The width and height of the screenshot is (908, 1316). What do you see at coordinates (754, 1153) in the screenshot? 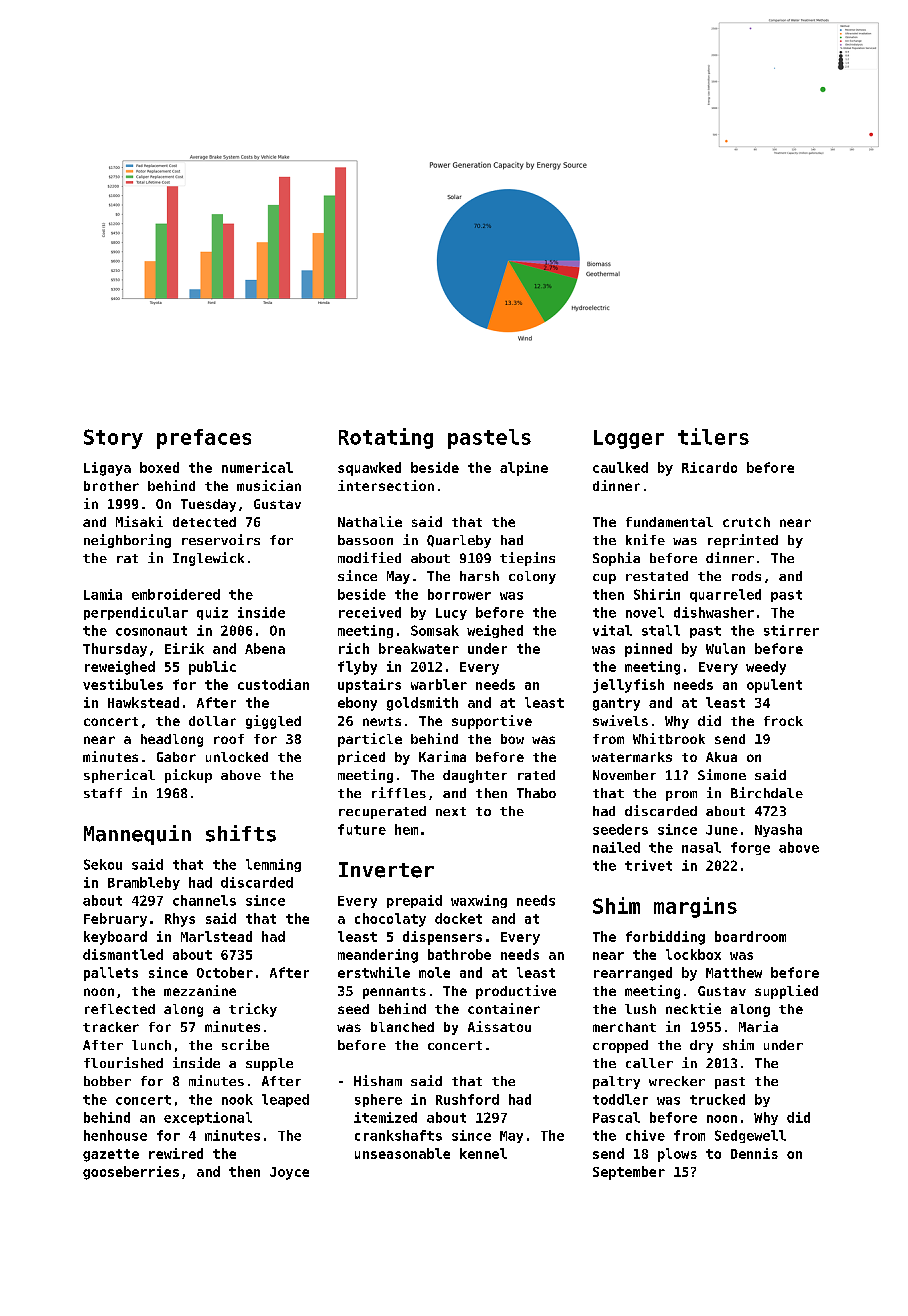
I see `Dennis` at bounding box center [754, 1153].
